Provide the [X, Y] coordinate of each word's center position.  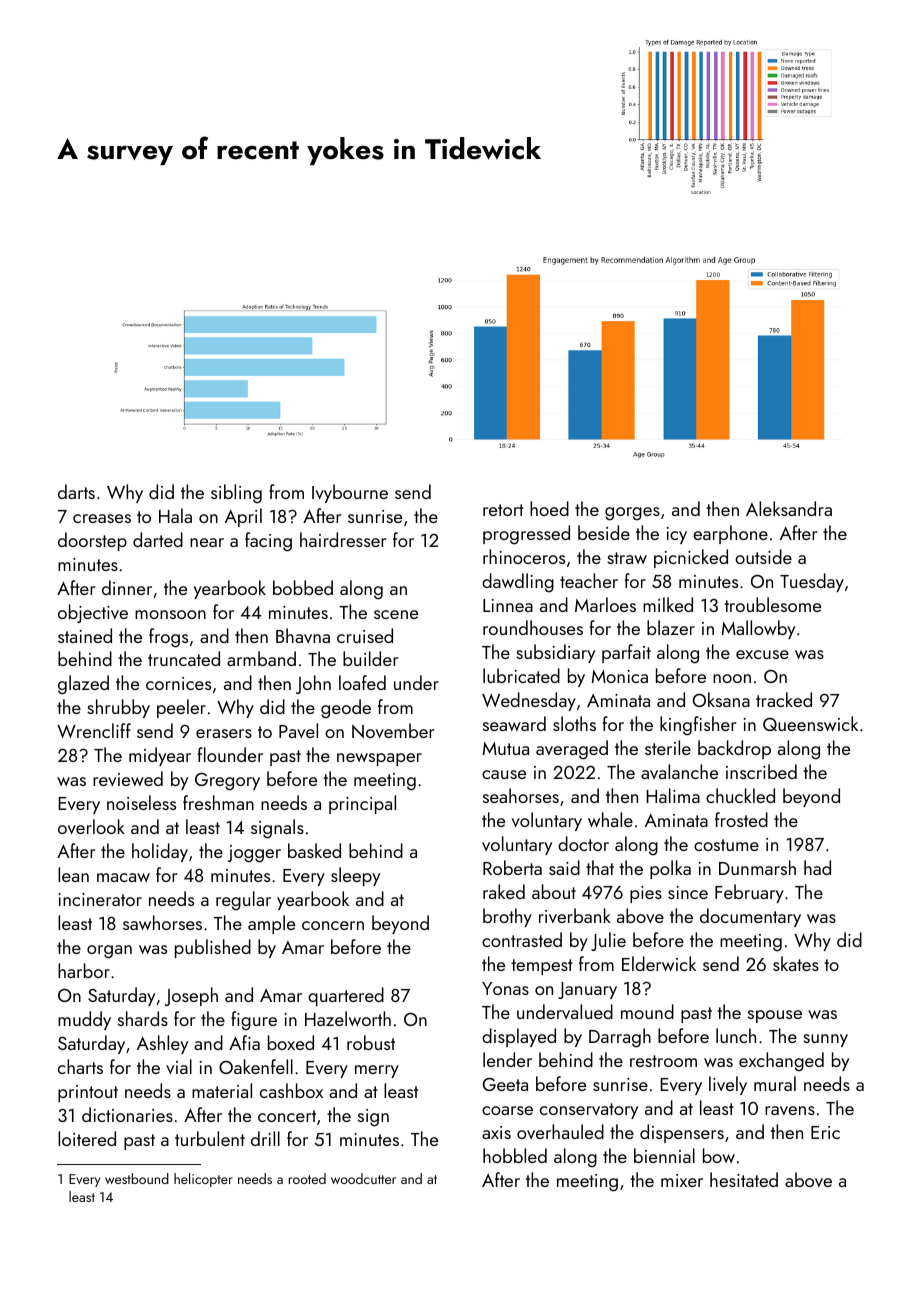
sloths [574, 723]
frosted [741, 819]
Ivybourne [350, 493]
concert [287, 1116]
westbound [137, 1178]
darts [76, 491]
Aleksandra [789, 508]
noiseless [141, 802]
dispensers [682, 1133]
